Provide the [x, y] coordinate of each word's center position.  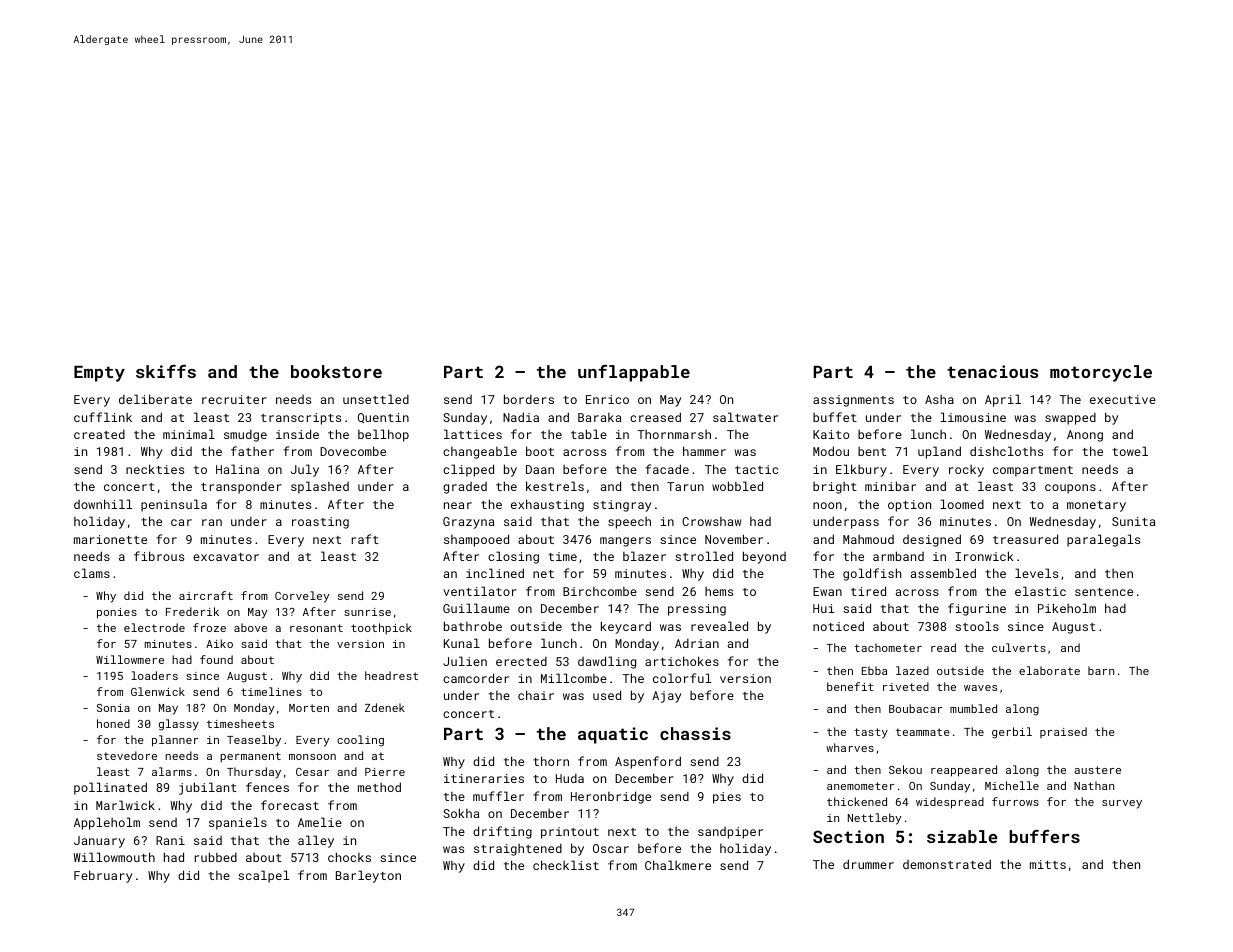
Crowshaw [712, 521]
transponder [241, 488]
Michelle [1012, 785]
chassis [695, 733]
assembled [943, 573]
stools [977, 626]
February [103, 876]
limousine [973, 417]
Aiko [219, 643]
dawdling [607, 662]
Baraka [599, 417]
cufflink [103, 417]
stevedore [127, 755]
